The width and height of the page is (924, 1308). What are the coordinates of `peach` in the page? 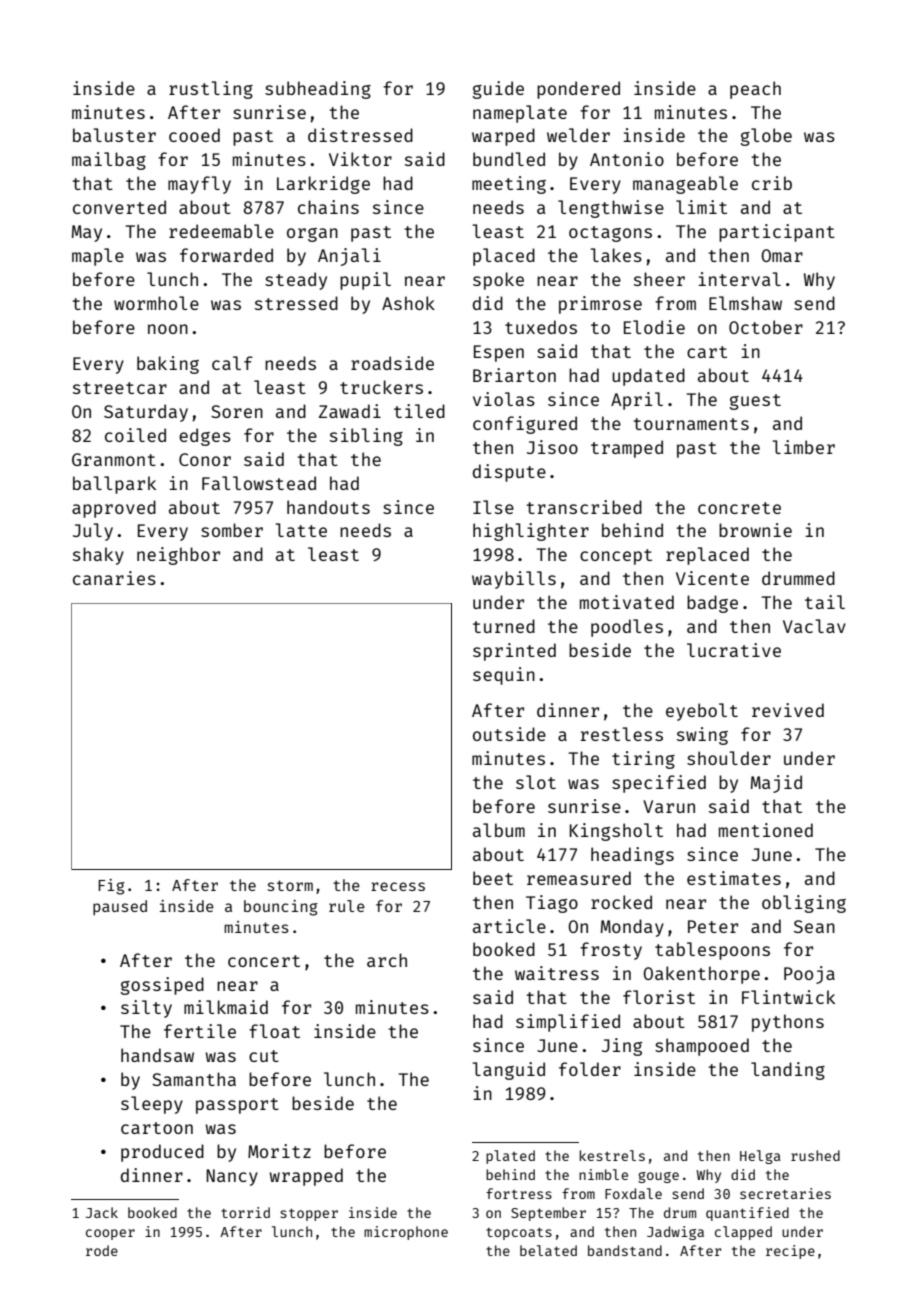 It's located at (755, 90).
